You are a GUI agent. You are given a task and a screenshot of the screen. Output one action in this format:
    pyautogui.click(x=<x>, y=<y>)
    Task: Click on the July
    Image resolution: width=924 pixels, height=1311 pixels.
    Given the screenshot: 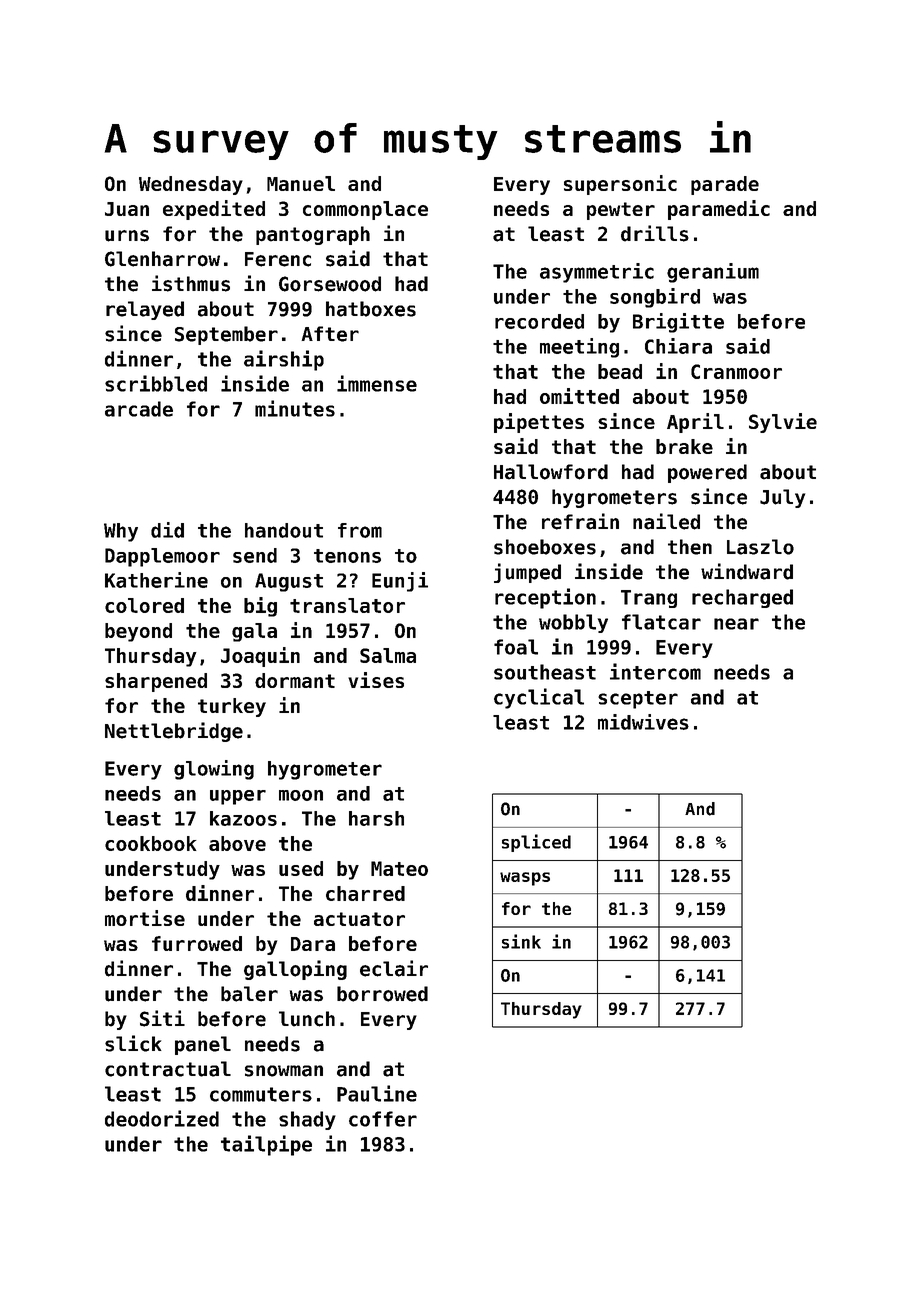 What is the action you would take?
    pyautogui.click(x=782, y=498)
